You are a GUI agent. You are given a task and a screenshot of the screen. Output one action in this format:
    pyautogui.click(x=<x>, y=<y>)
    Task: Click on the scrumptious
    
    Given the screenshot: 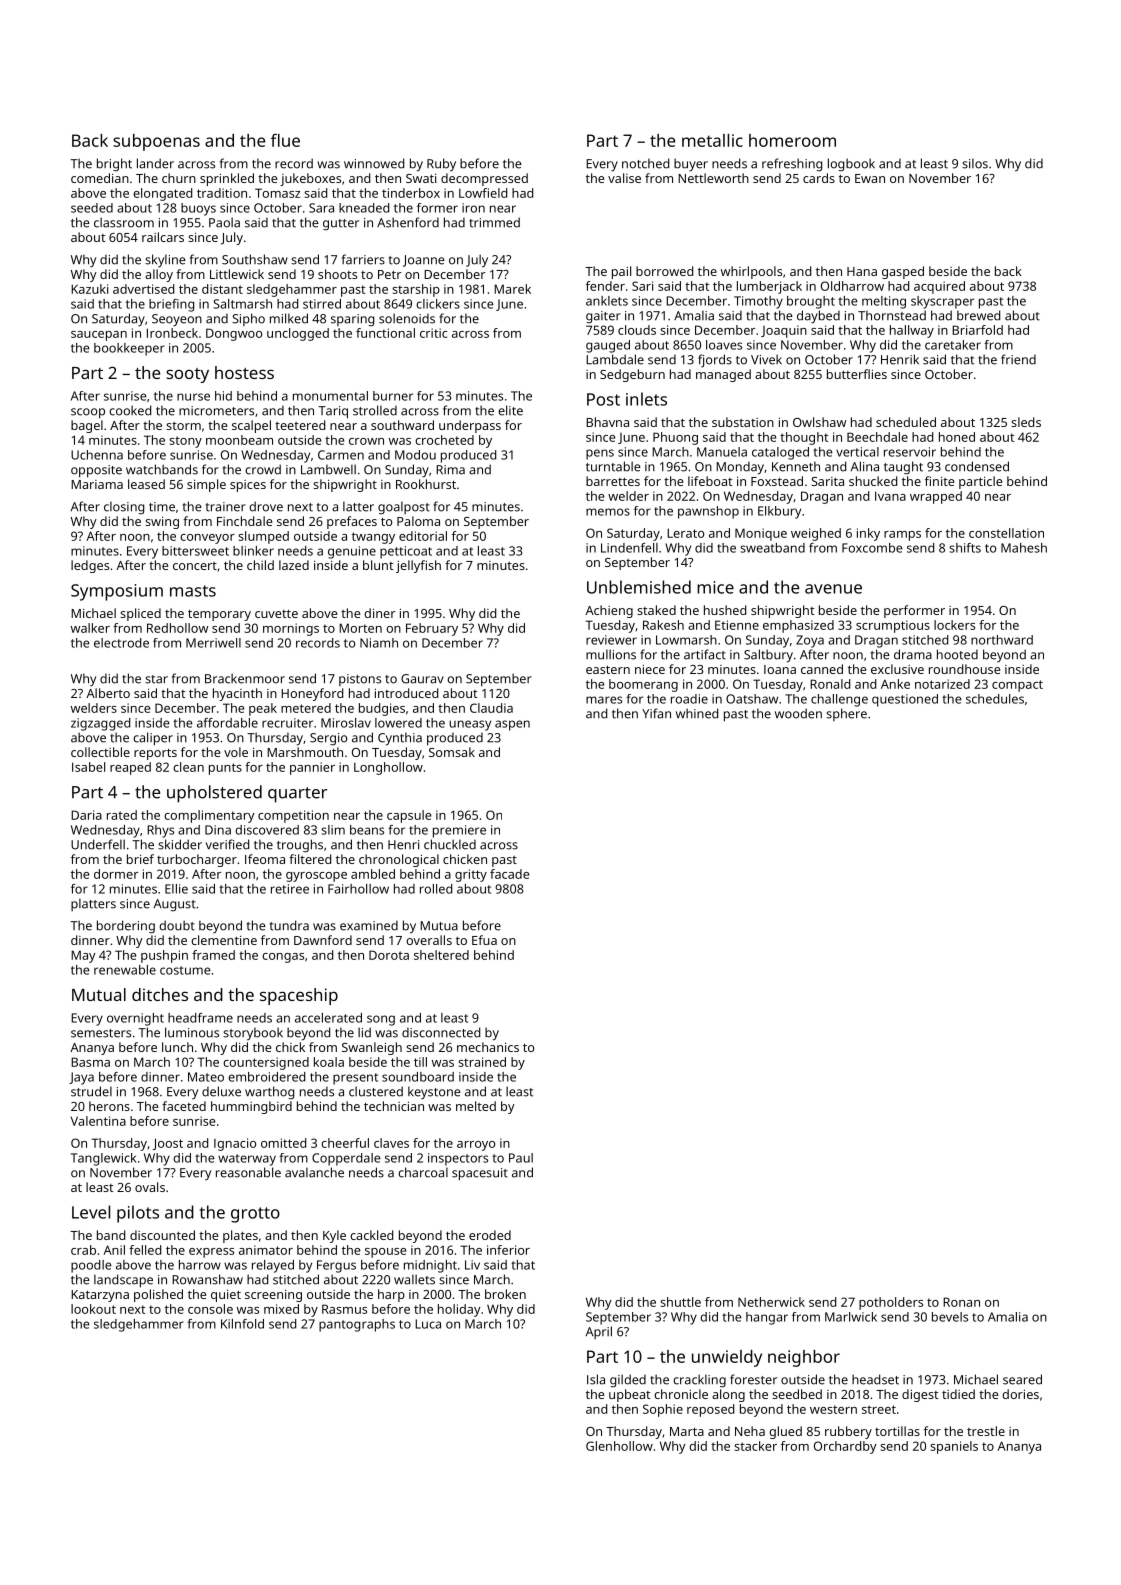 What is the action you would take?
    pyautogui.click(x=893, y=626)
